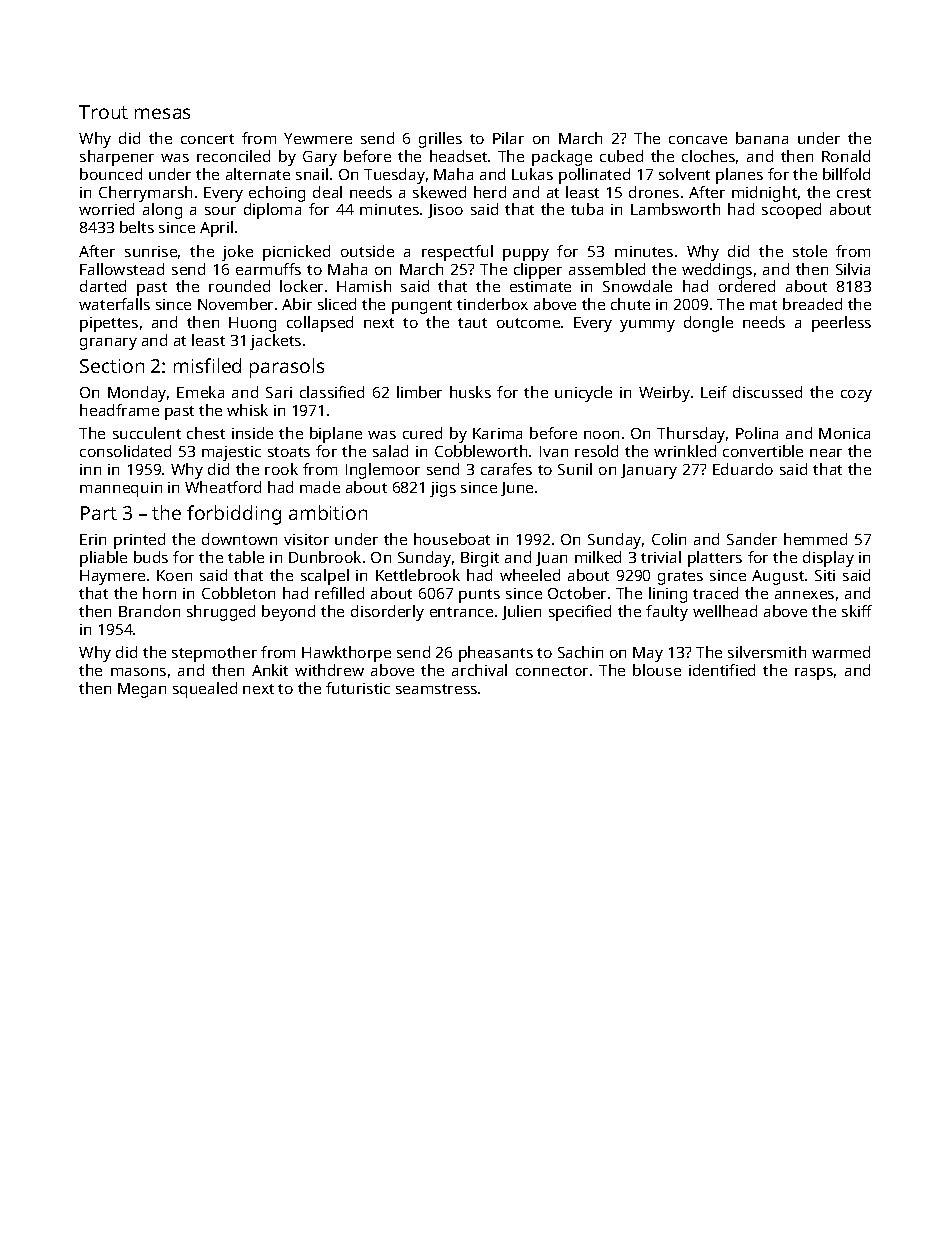 This screenshot has height=1233, width=952. What do you see at coordinates (205, 690) in the screenshot?
I see `squealed` at bounding box center [205, 690].
